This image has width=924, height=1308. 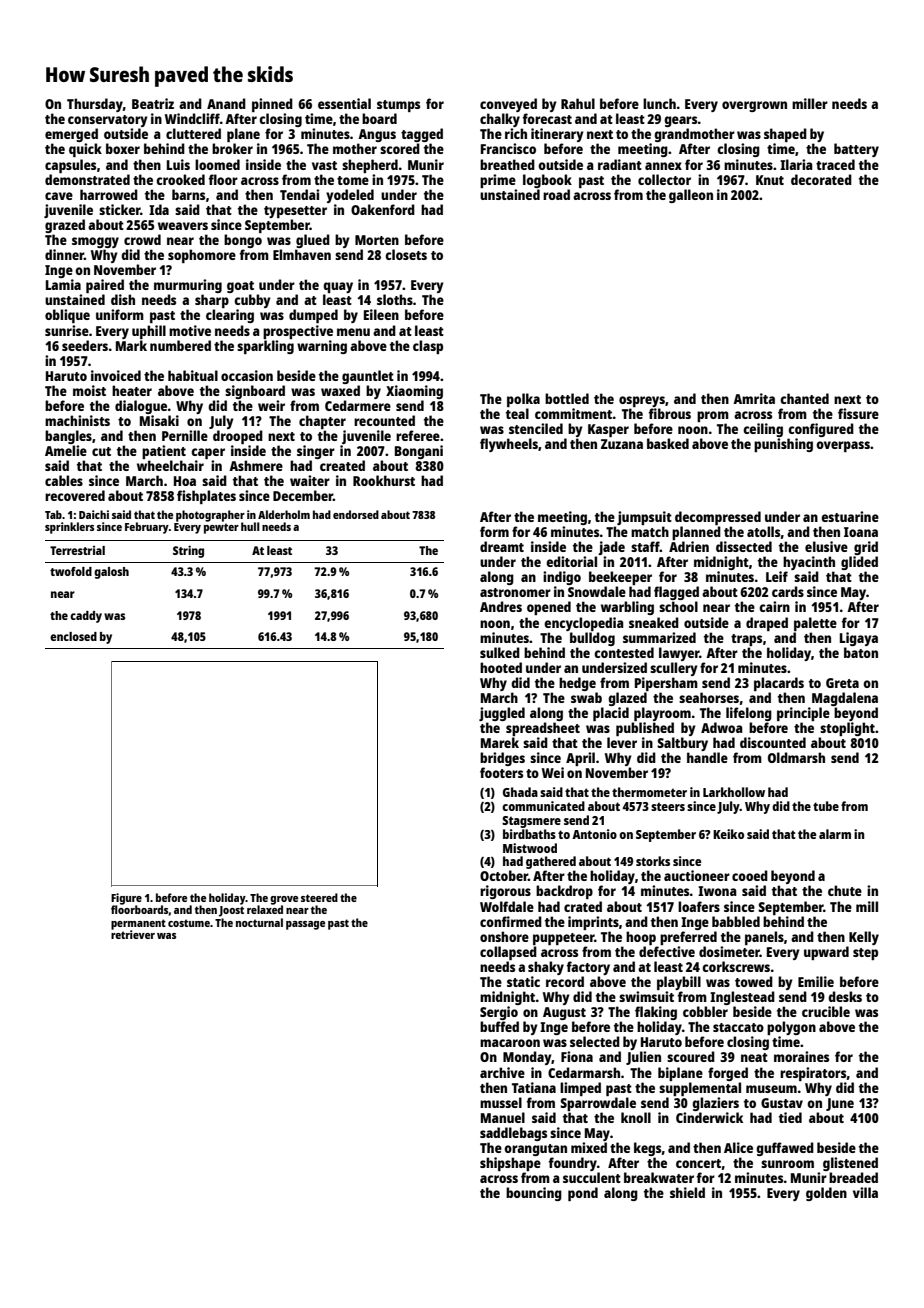 I want to click on Ghada, so click(x=520, y=792).
